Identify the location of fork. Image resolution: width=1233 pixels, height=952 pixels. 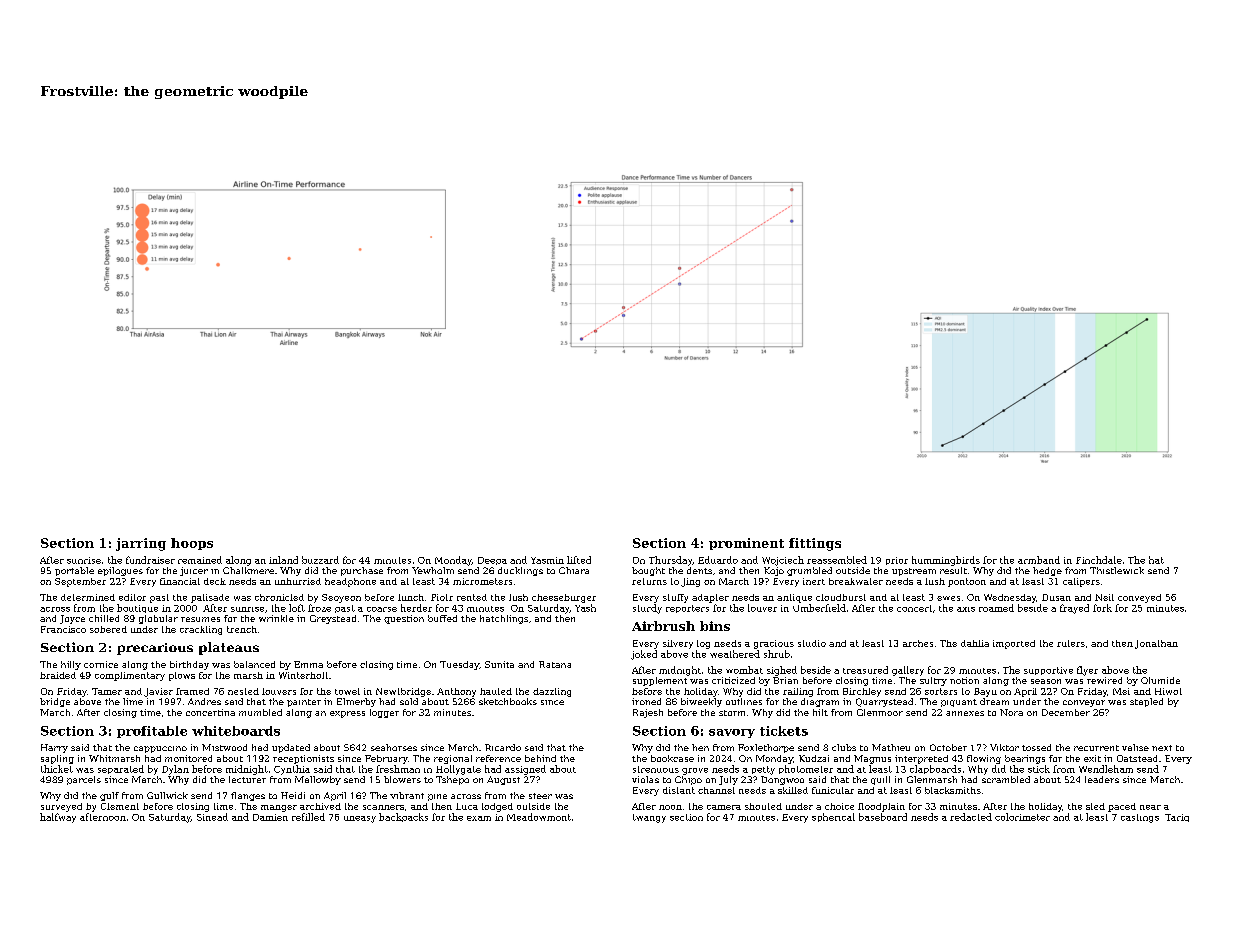
(1102, 608).
